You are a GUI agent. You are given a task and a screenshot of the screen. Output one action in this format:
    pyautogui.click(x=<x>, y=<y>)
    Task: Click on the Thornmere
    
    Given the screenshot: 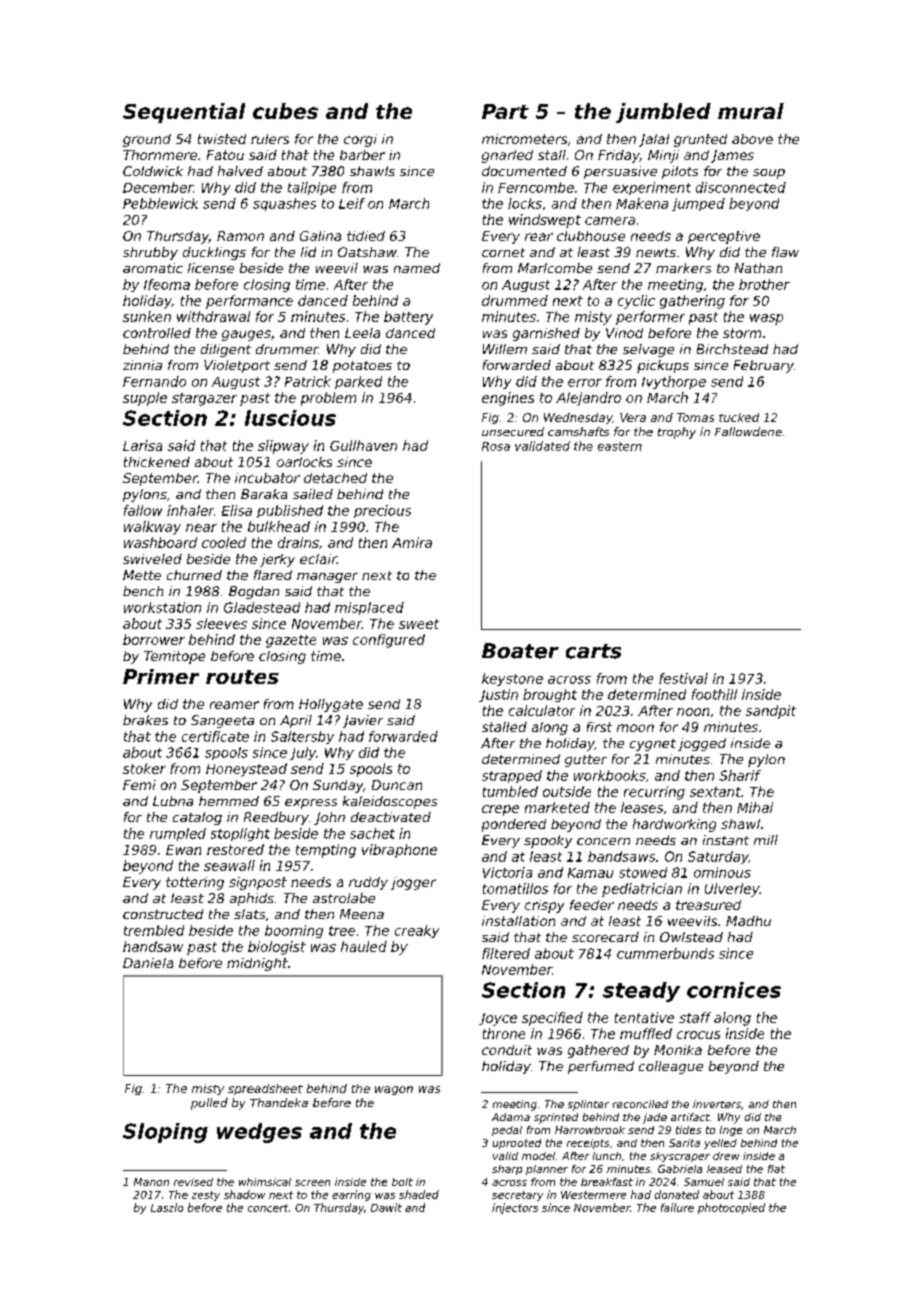 What is the action you would take?
    pyautogui.click(x=160, y=155)
